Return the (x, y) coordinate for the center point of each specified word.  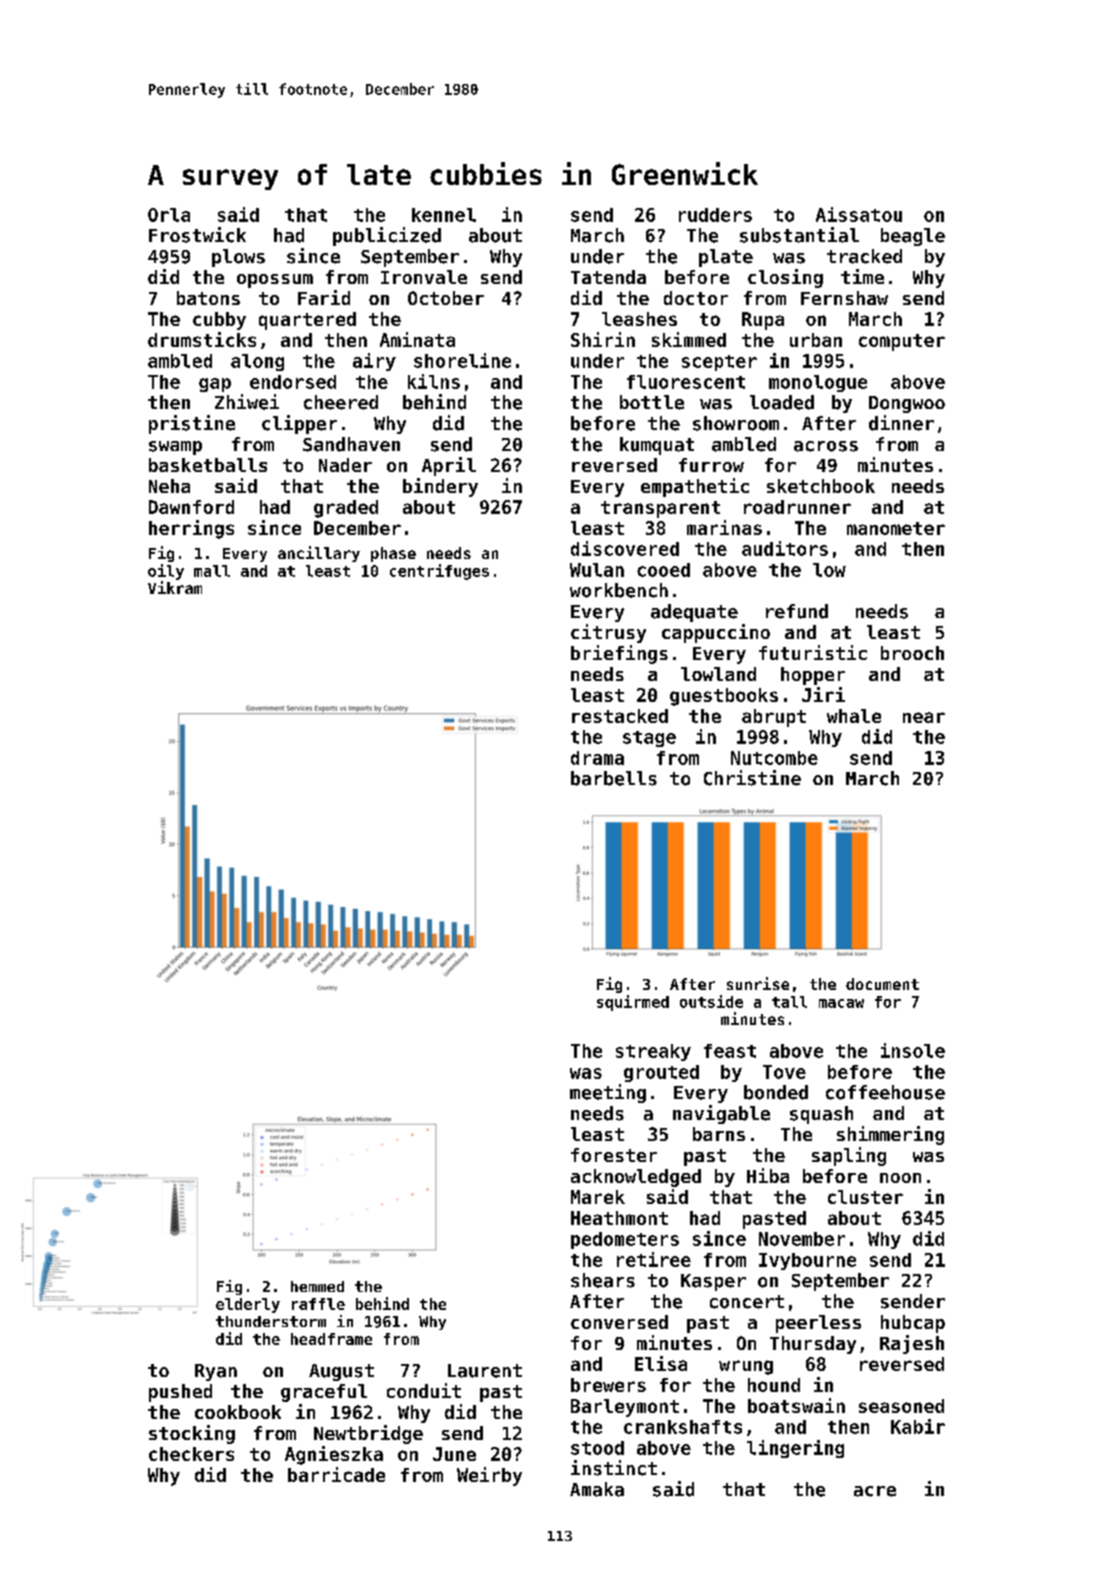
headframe (331, 1339)
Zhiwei (247, 402)
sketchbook (821, 486)
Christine (752, 778)
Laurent (485, 1371)
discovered (625, 548)
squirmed (633, 1003)
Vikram (175, 587)
